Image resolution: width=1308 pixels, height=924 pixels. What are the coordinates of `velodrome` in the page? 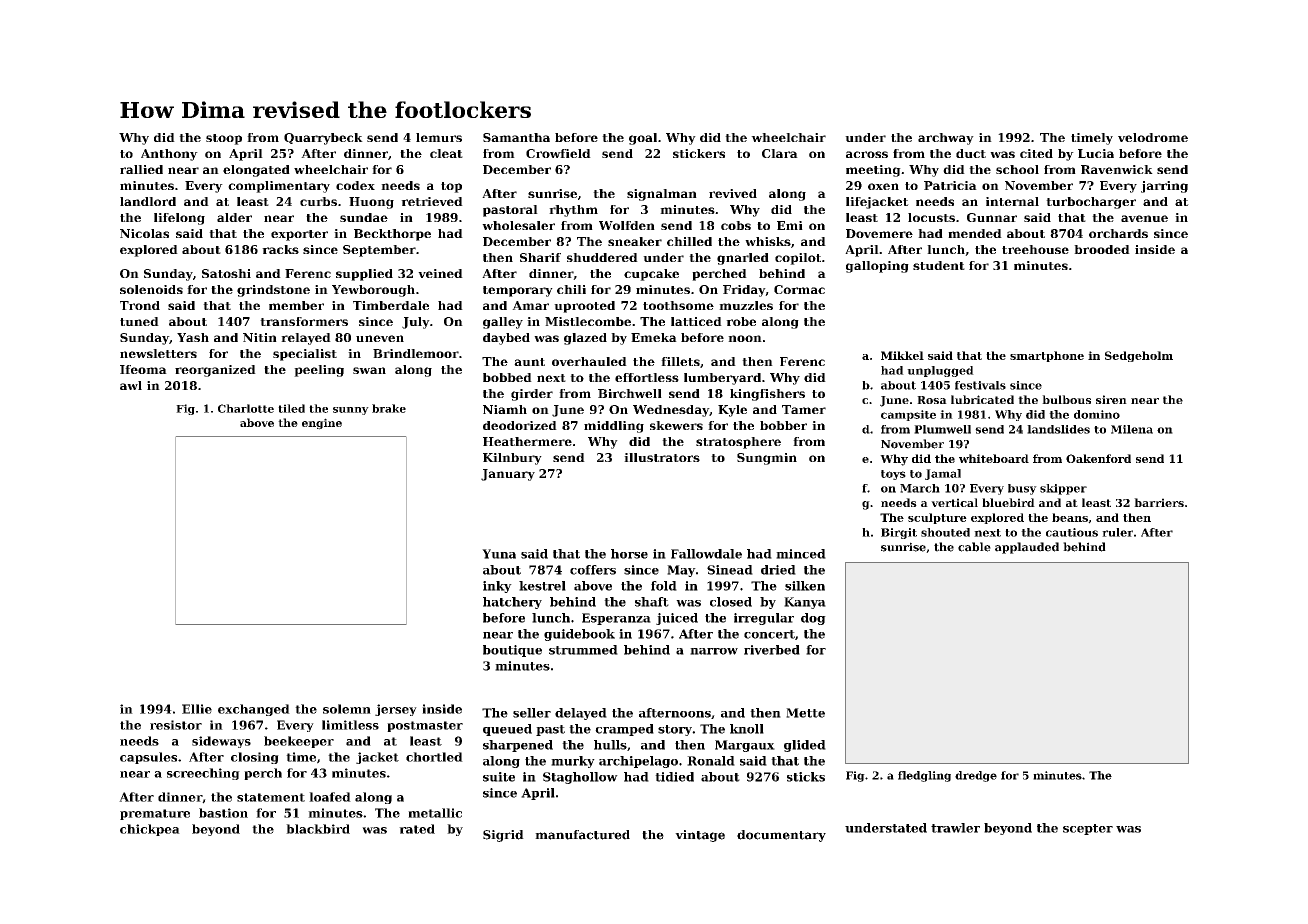 It's located at (1153, 137).
